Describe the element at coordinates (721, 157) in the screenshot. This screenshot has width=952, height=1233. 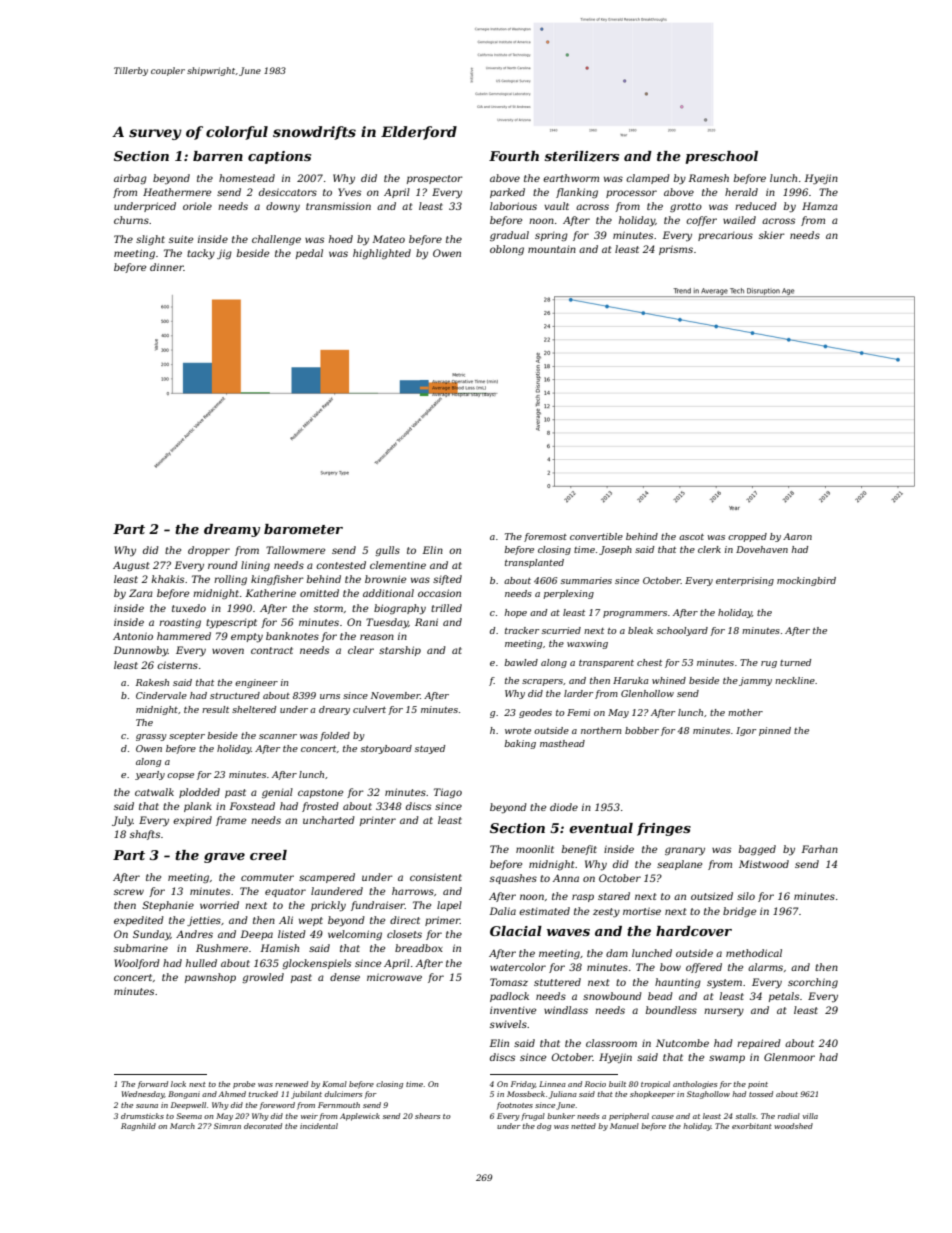
I see `preschool` at that location.
